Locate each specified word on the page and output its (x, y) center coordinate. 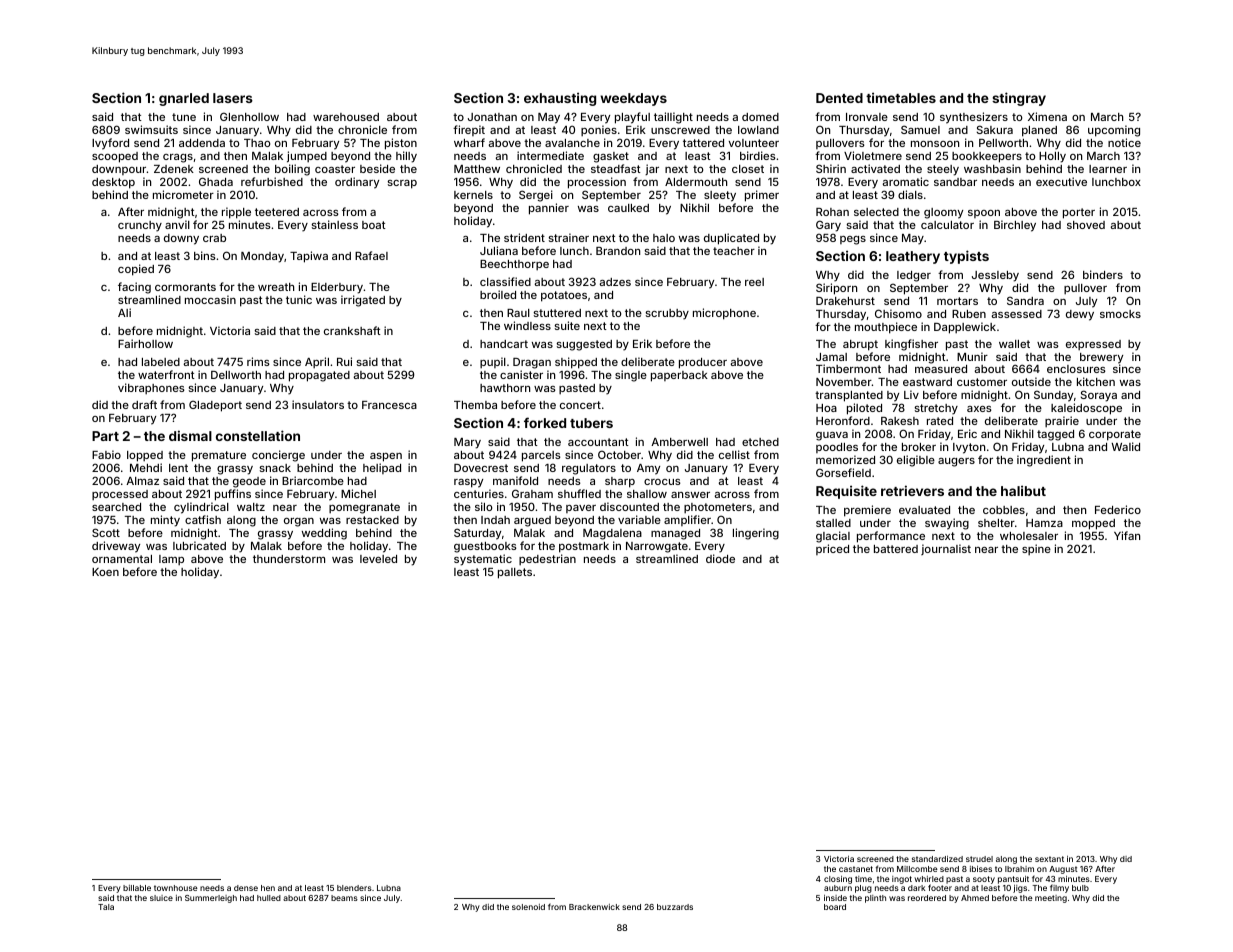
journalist (946, 549)
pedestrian (547, 559)
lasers (233, 98)
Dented (839, 98)
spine (1036, 549)
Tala (106, 907)
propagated (319, 376)
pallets (515, 573)
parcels (541, 456)
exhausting (560, 99)
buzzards (675, 907)
